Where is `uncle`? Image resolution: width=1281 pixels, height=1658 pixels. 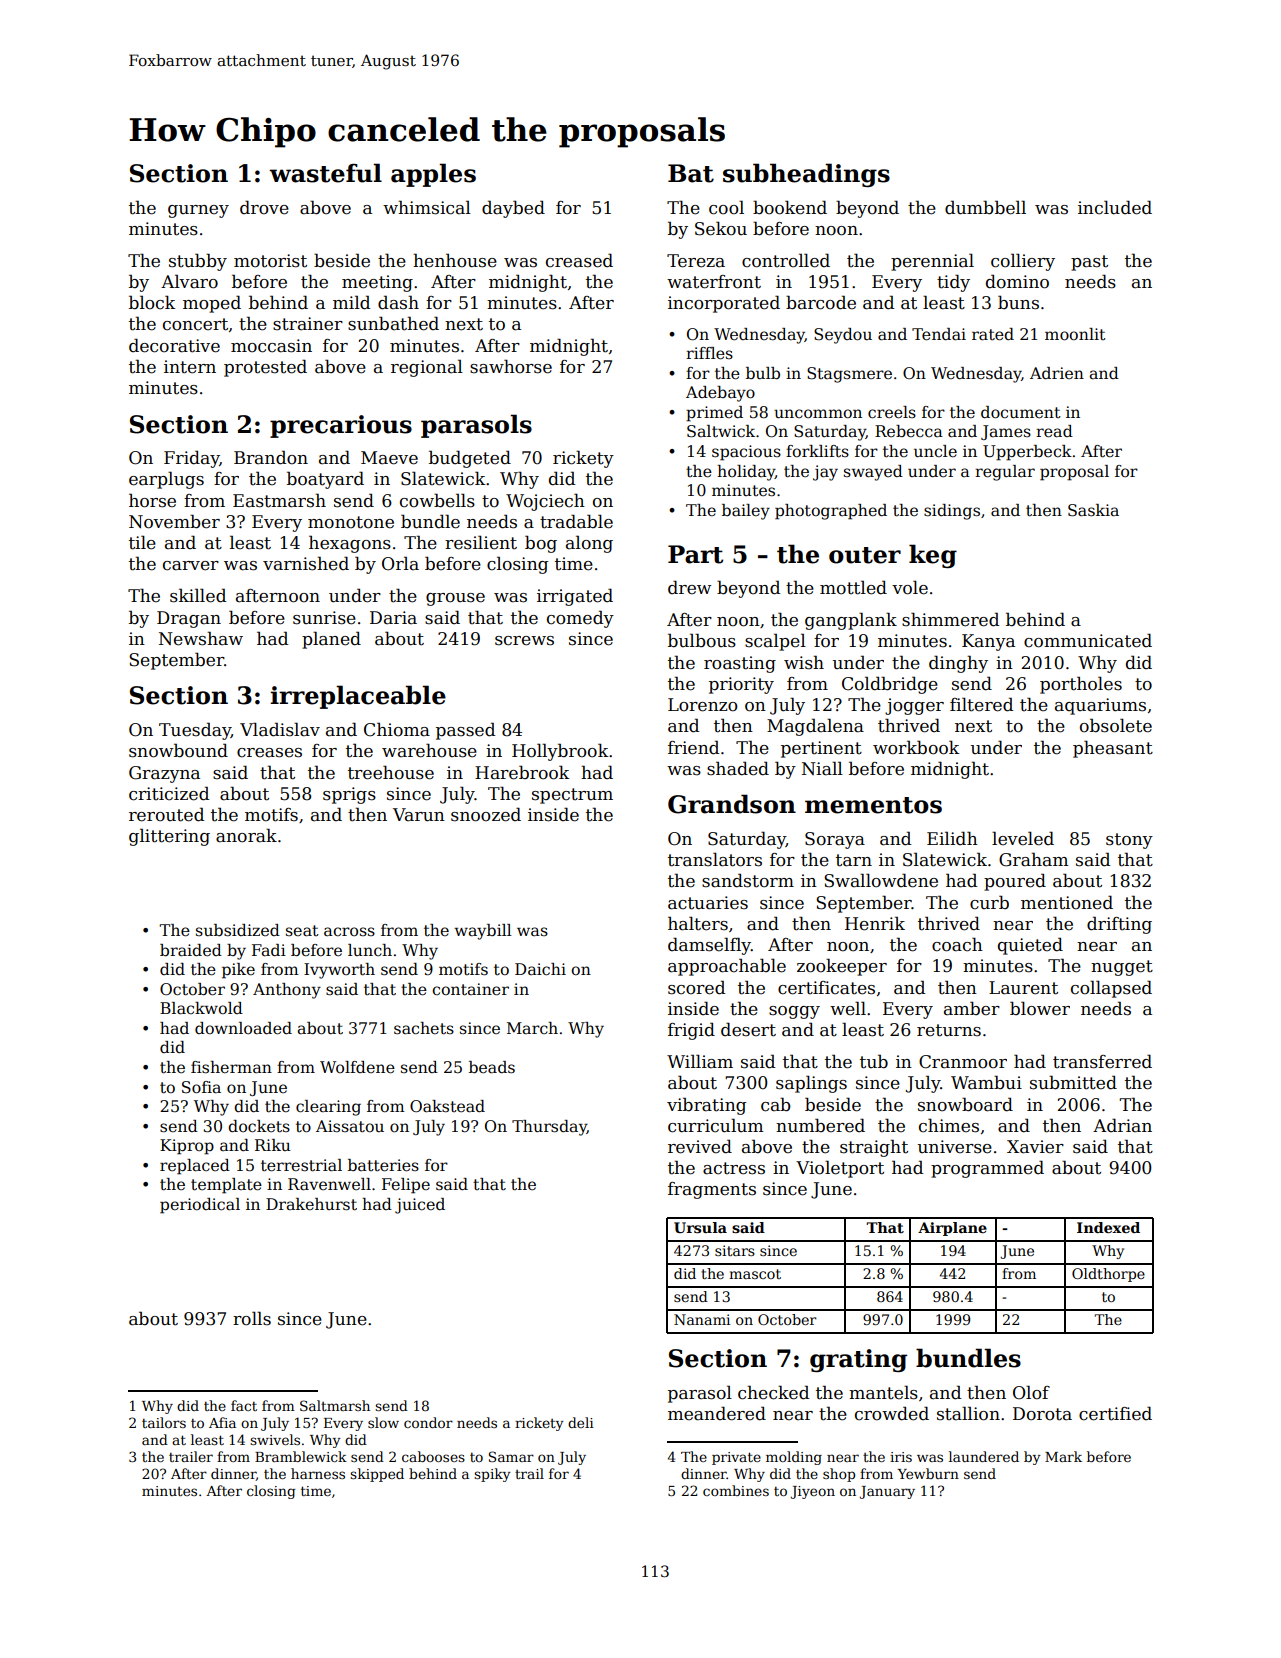 uncle is located at coordinates (935, 451).
